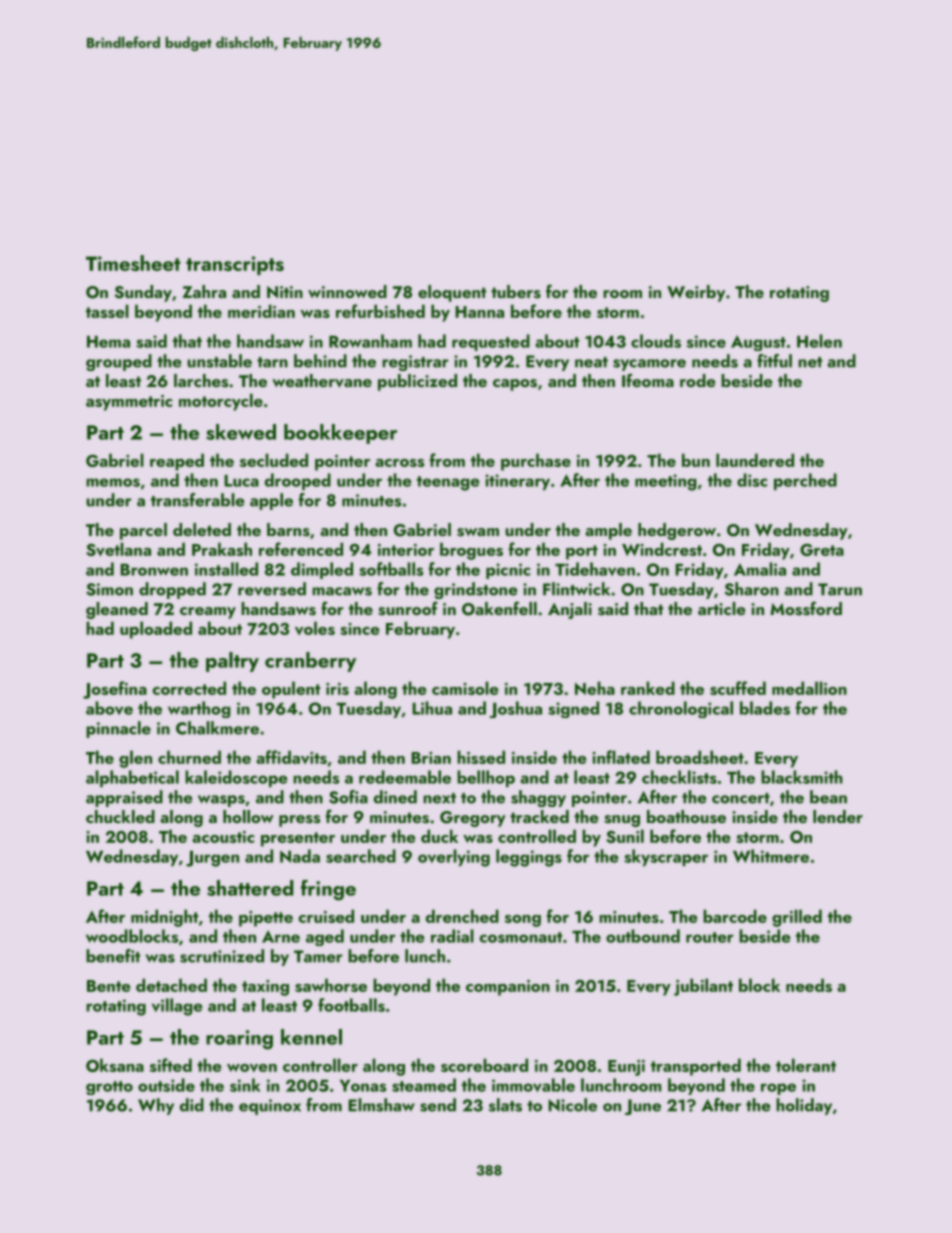 This screenshot has height=1233, width=952. I want to click on rode, so click(697, 380).
